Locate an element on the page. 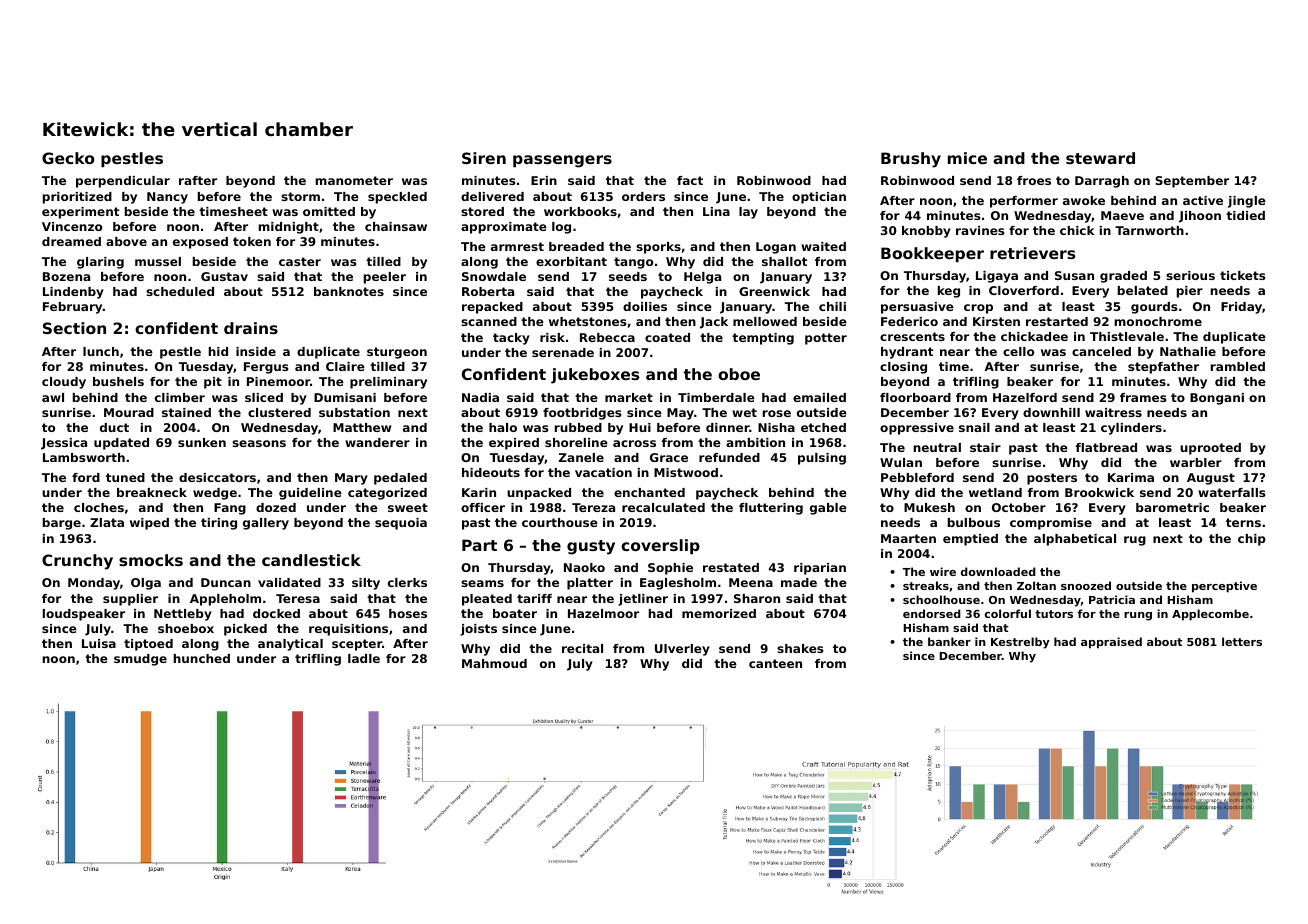 The width and height of the image is (1308, 924). smudge is located at coordinates (140, 660).
